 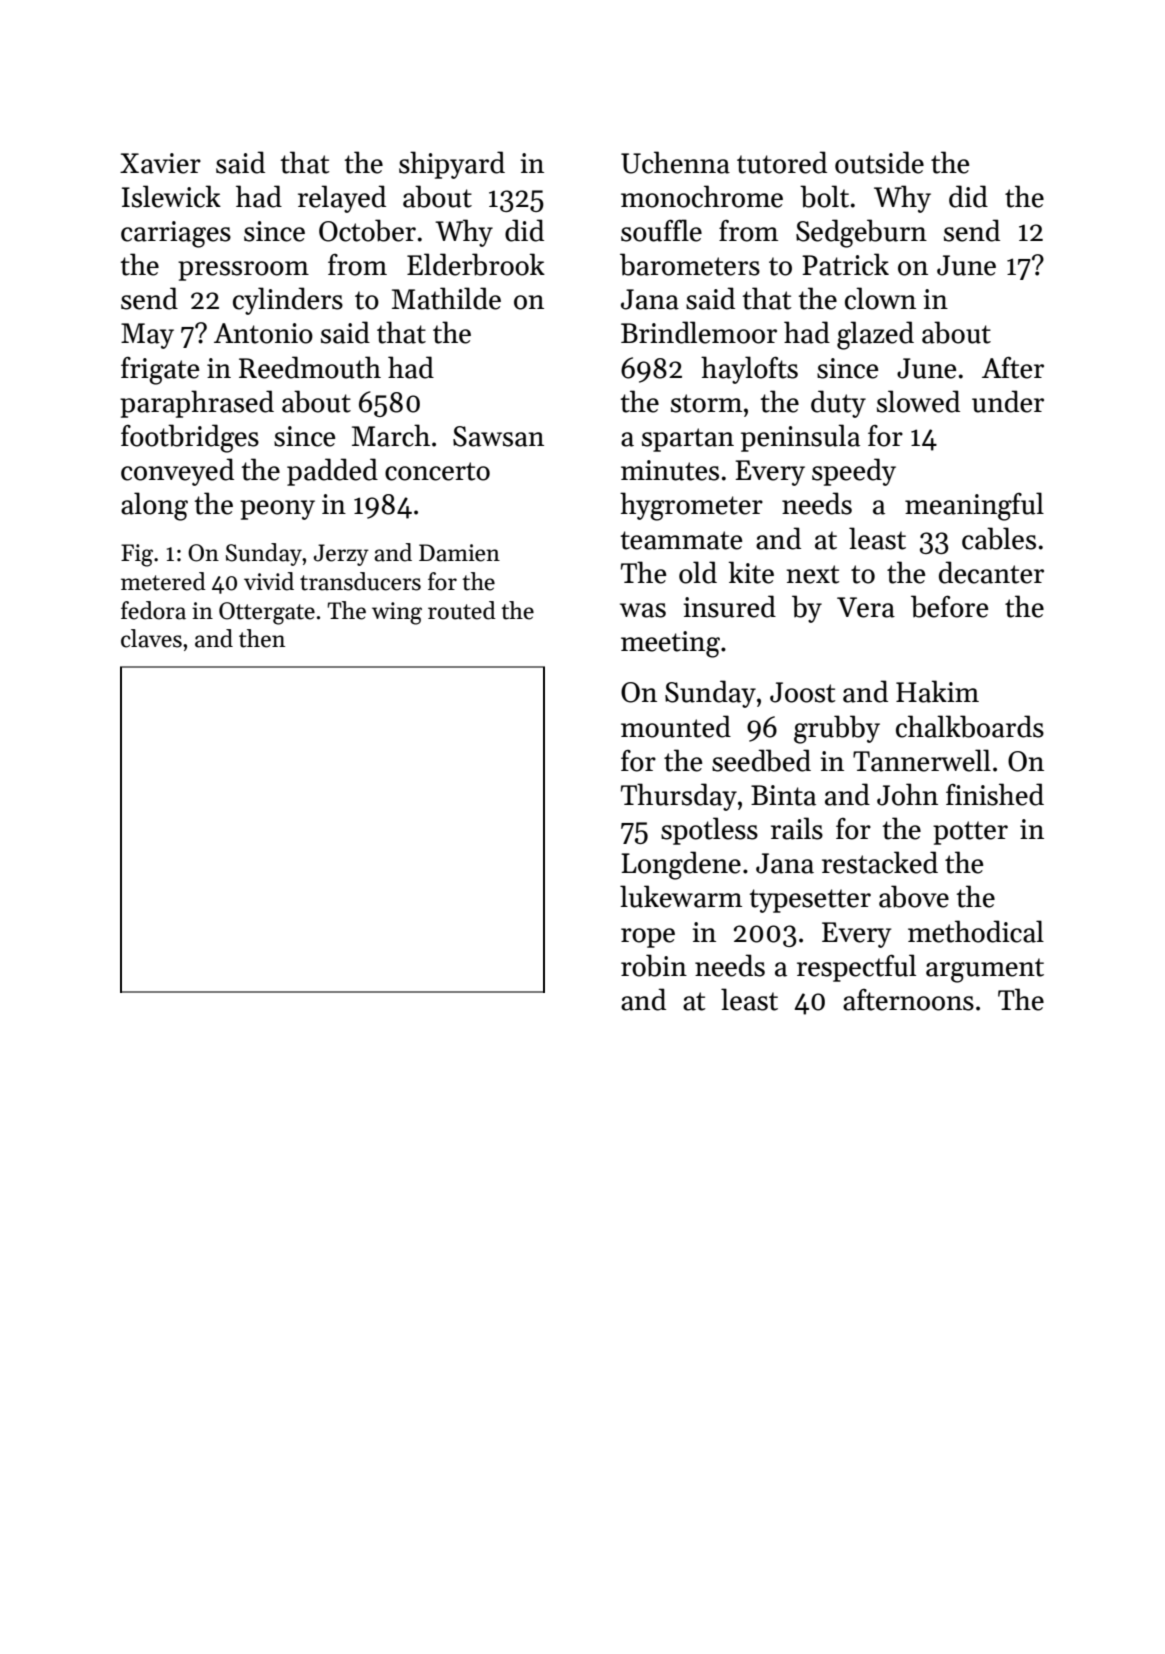 I want to click on storm, so click(x=706, y=403).
